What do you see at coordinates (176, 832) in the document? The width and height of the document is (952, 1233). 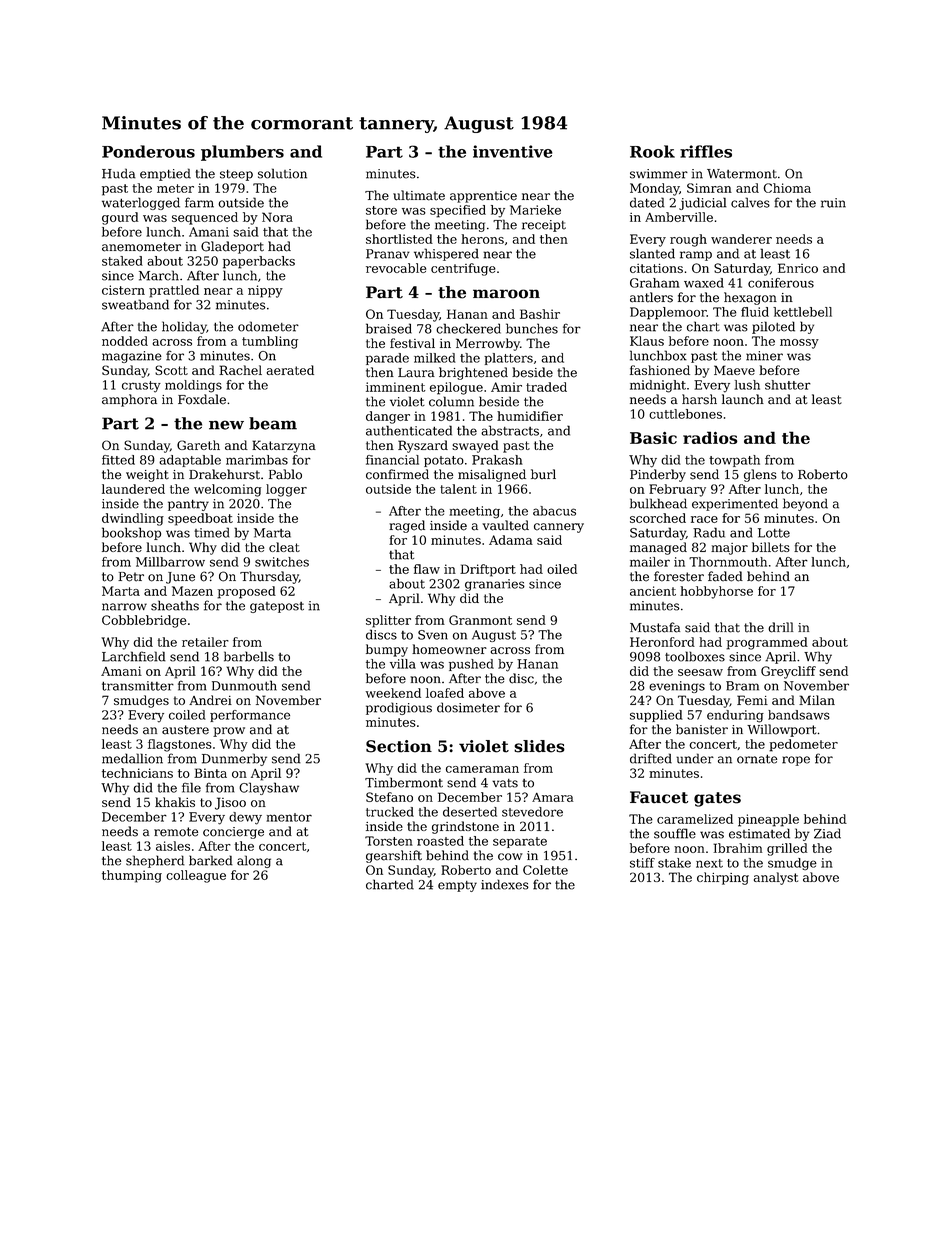 I see `remote` at bounding box center [176, 832].
